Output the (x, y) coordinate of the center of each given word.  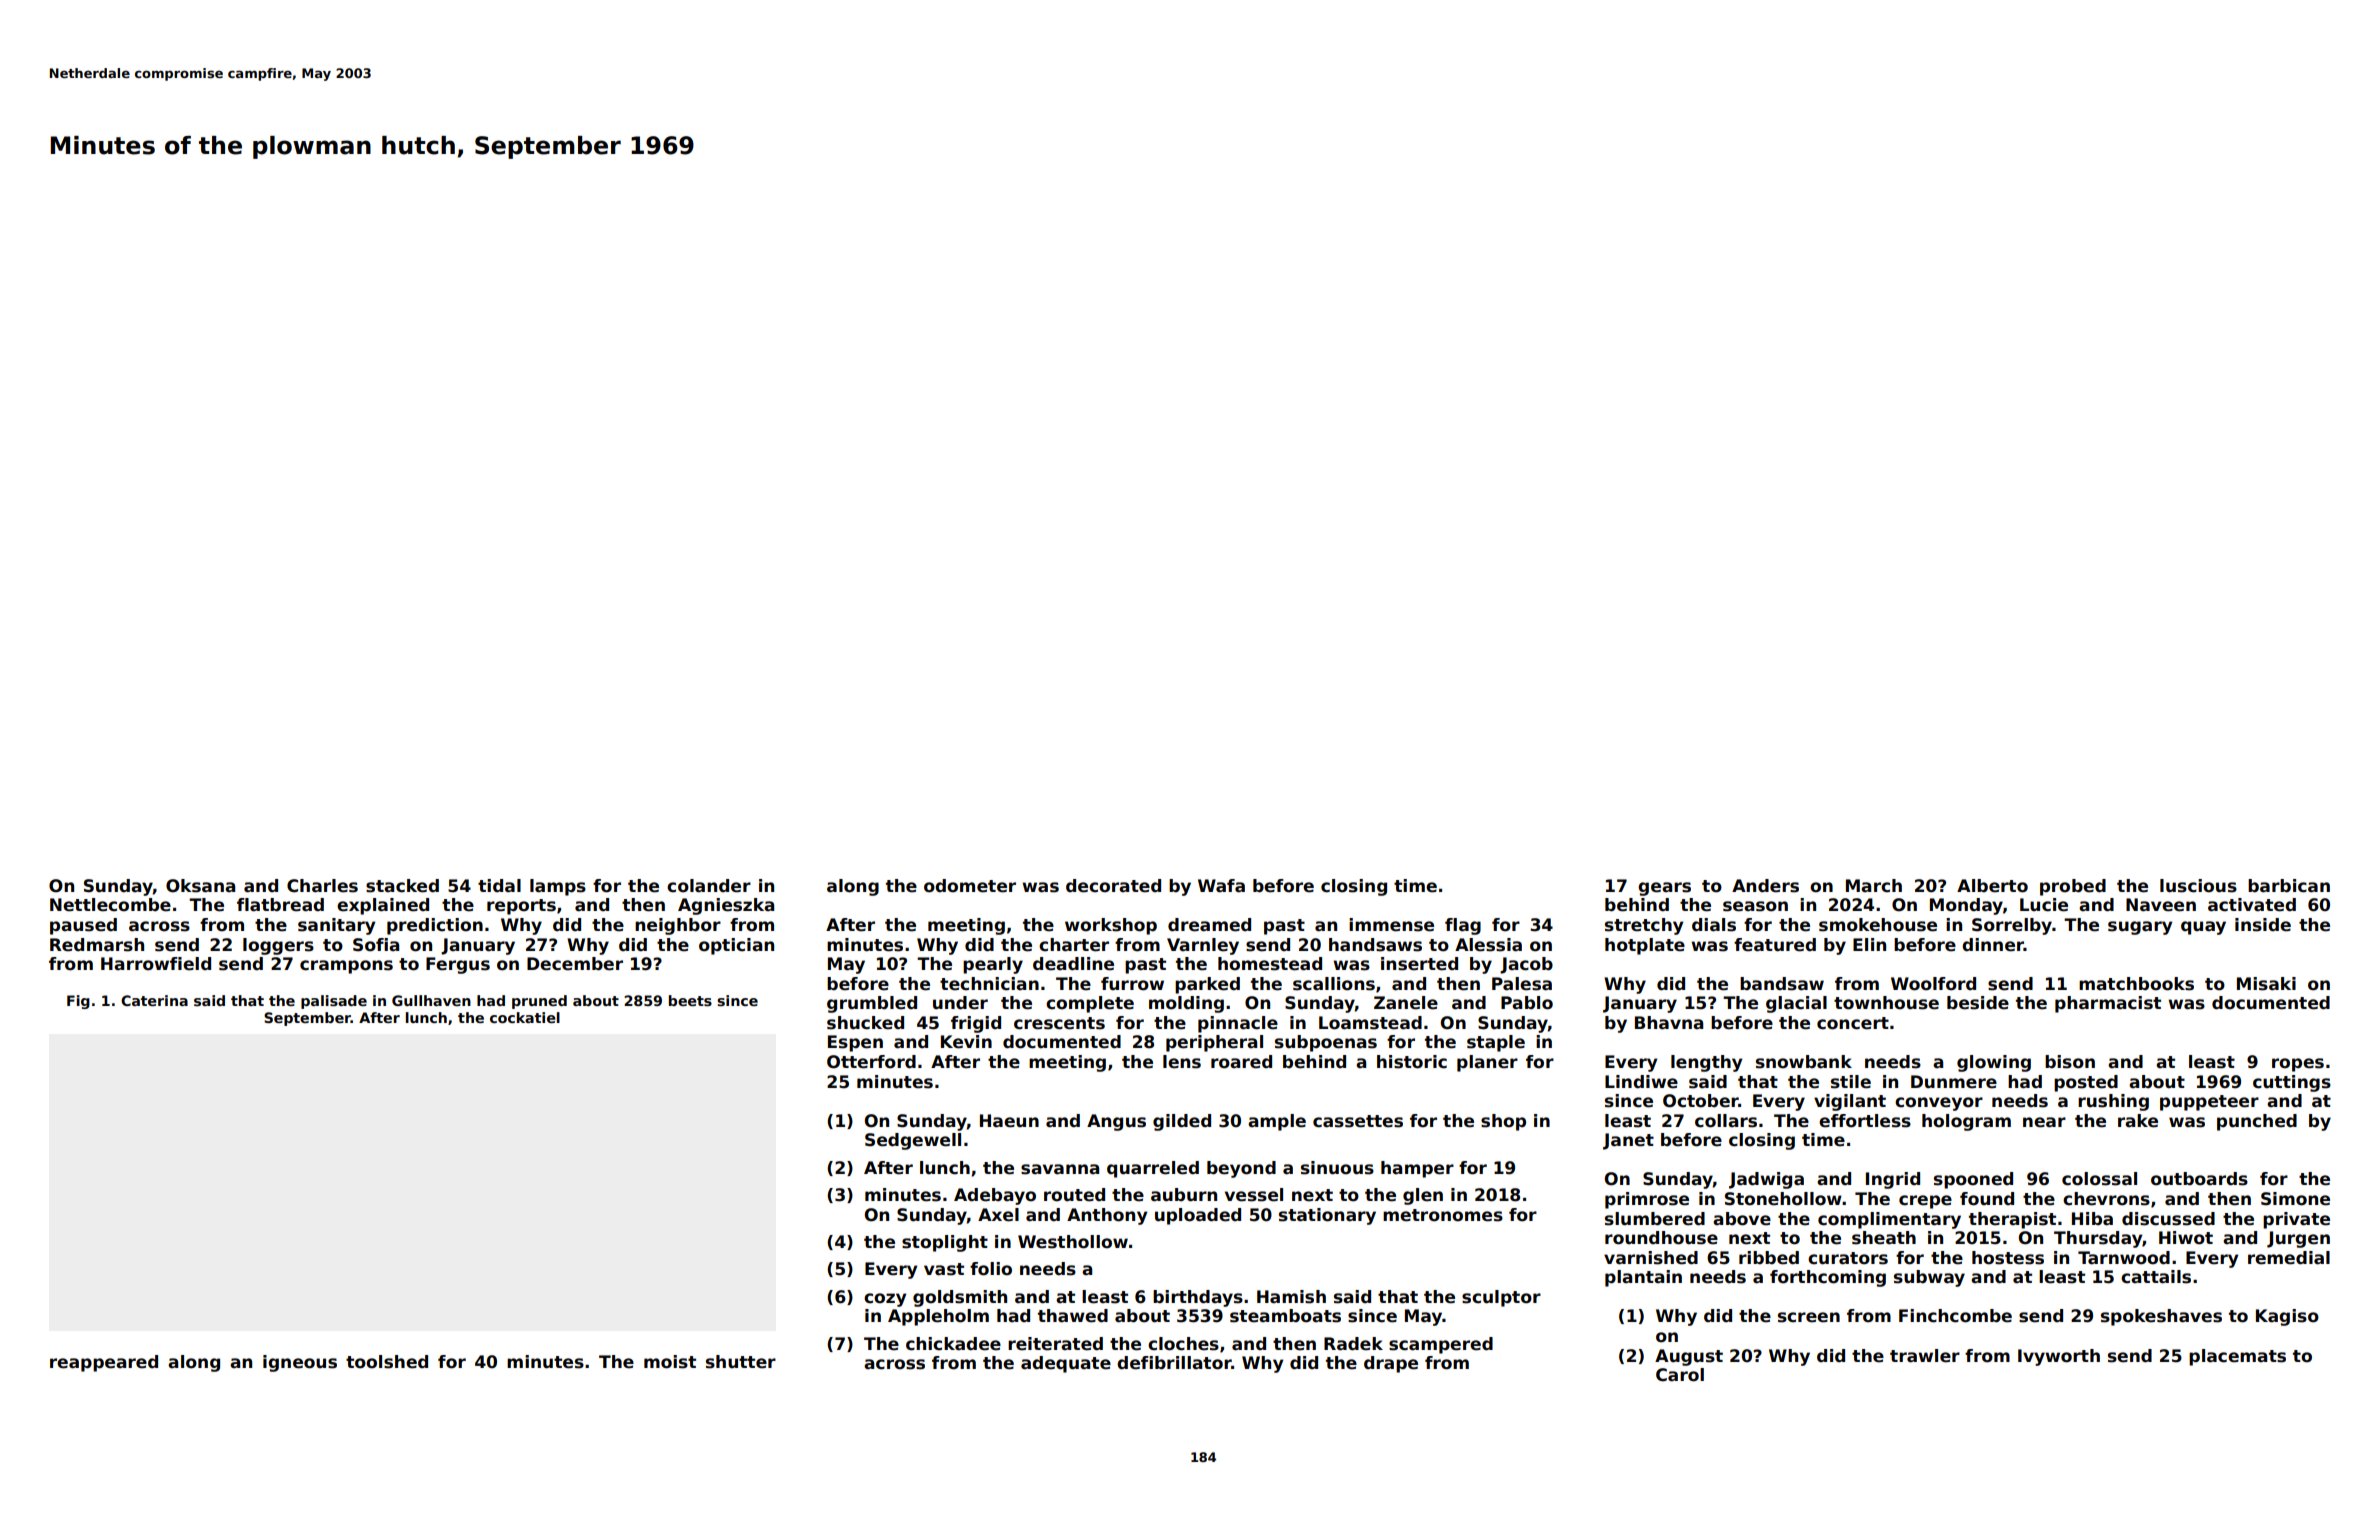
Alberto (1992, 886)
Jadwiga (1766, 1180)
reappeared (104, 1363)
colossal (2099, 1179)
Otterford (871, 1062)
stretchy (1644, 926)
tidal (499, 886)
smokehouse (1878, 925)
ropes (2298, 1065)
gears (1664, 889)
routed (1074, 1195)
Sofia (376, 945)
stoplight (945, 1243)
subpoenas (1326, 1043)
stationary (1327, 1216)
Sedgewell (913, 1141)
